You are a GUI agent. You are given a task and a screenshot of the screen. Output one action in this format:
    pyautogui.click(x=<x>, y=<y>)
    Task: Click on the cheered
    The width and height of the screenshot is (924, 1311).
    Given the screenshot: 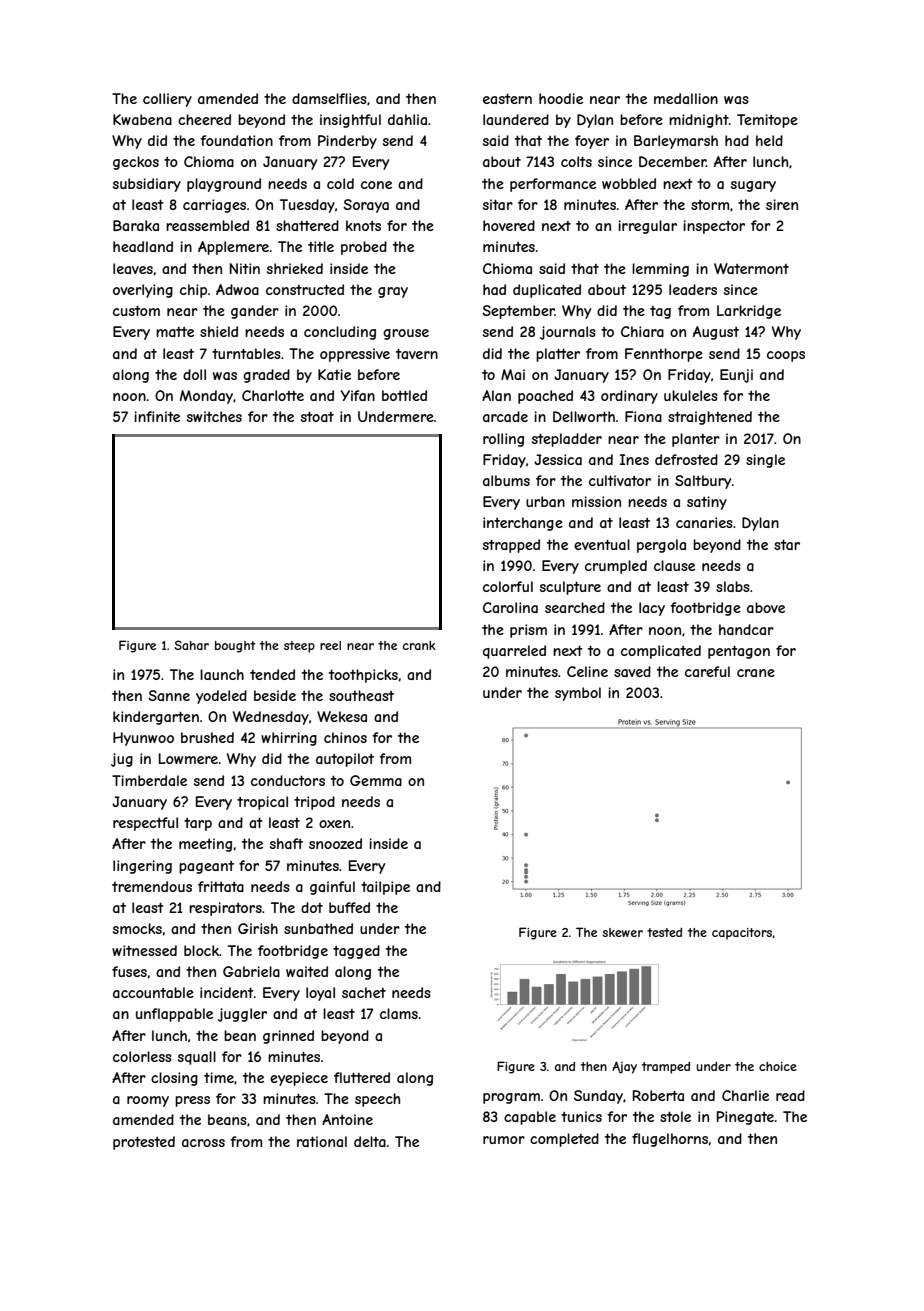 What is the action you would take?
    pyautogui.click(x=204, y=119)
